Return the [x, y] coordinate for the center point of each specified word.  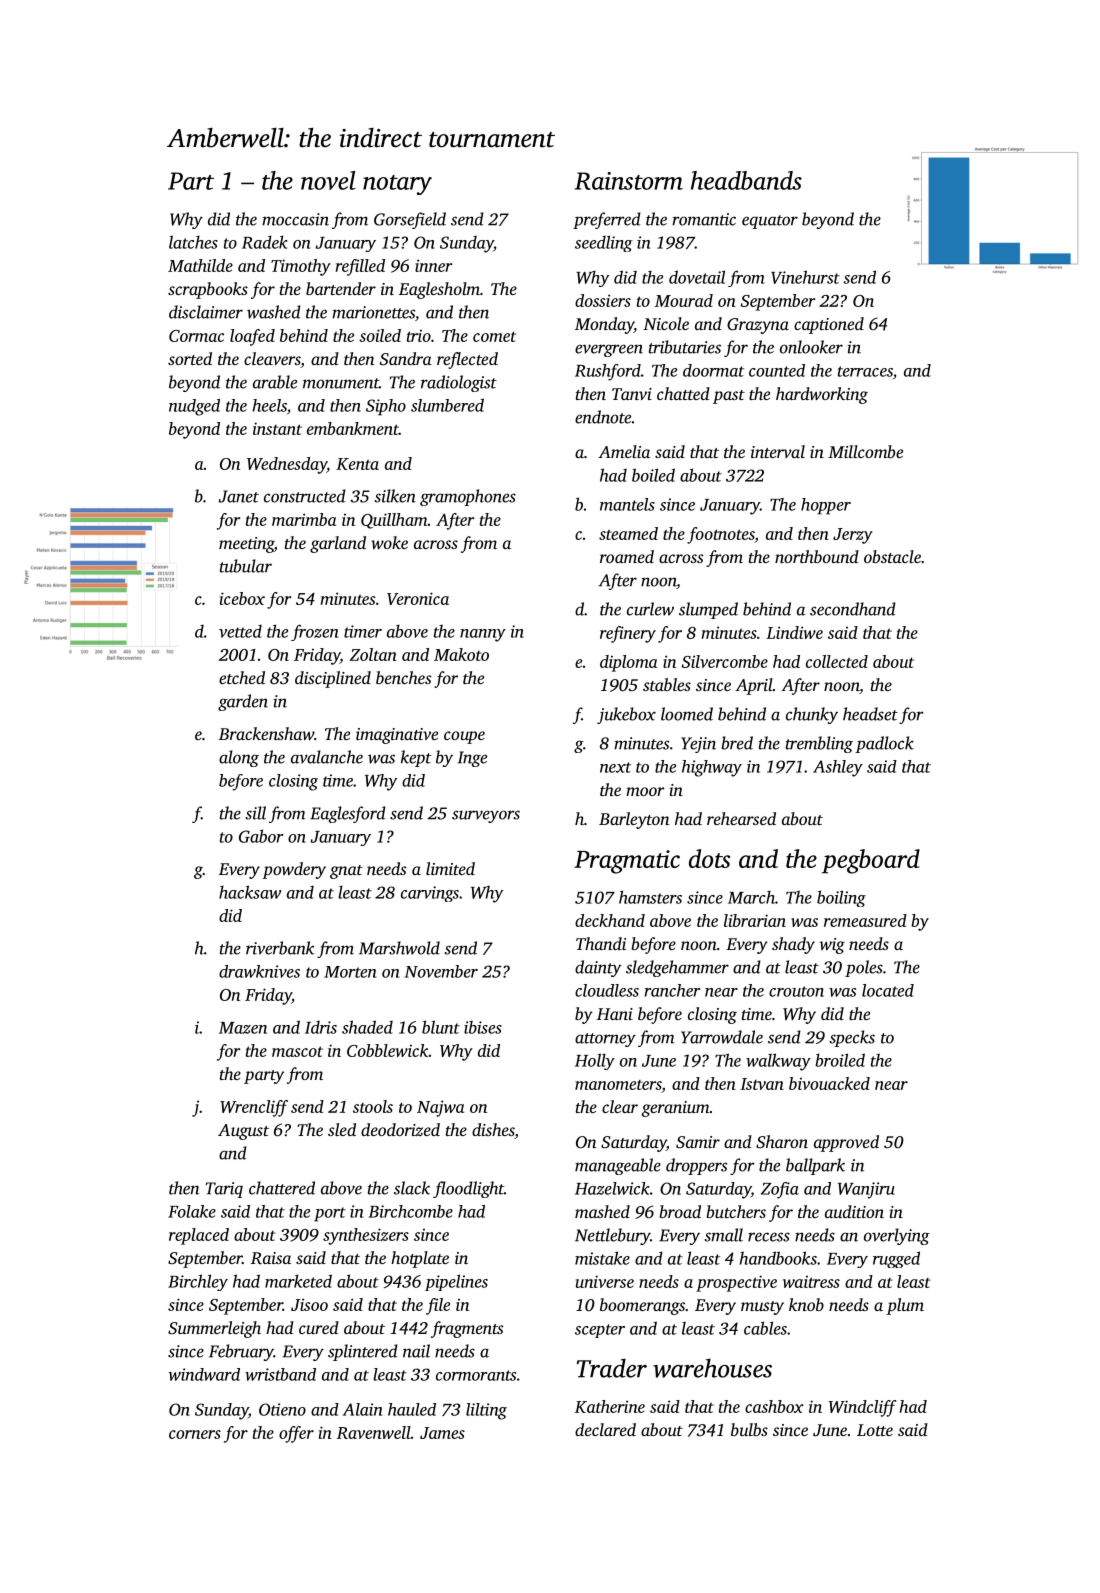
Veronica [418, 598]
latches [193, 242]
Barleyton [634, 820]
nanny [483, 635]
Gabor [261, 836]
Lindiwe [794, 632]
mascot [297, 1051]
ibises [483, 1027]
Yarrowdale [722, 1037]
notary [397, 185]
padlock [884, 744]
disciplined [333, 679]
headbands [746, 180]
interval [778, 451]
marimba [304, 519]
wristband [280, 1374]
